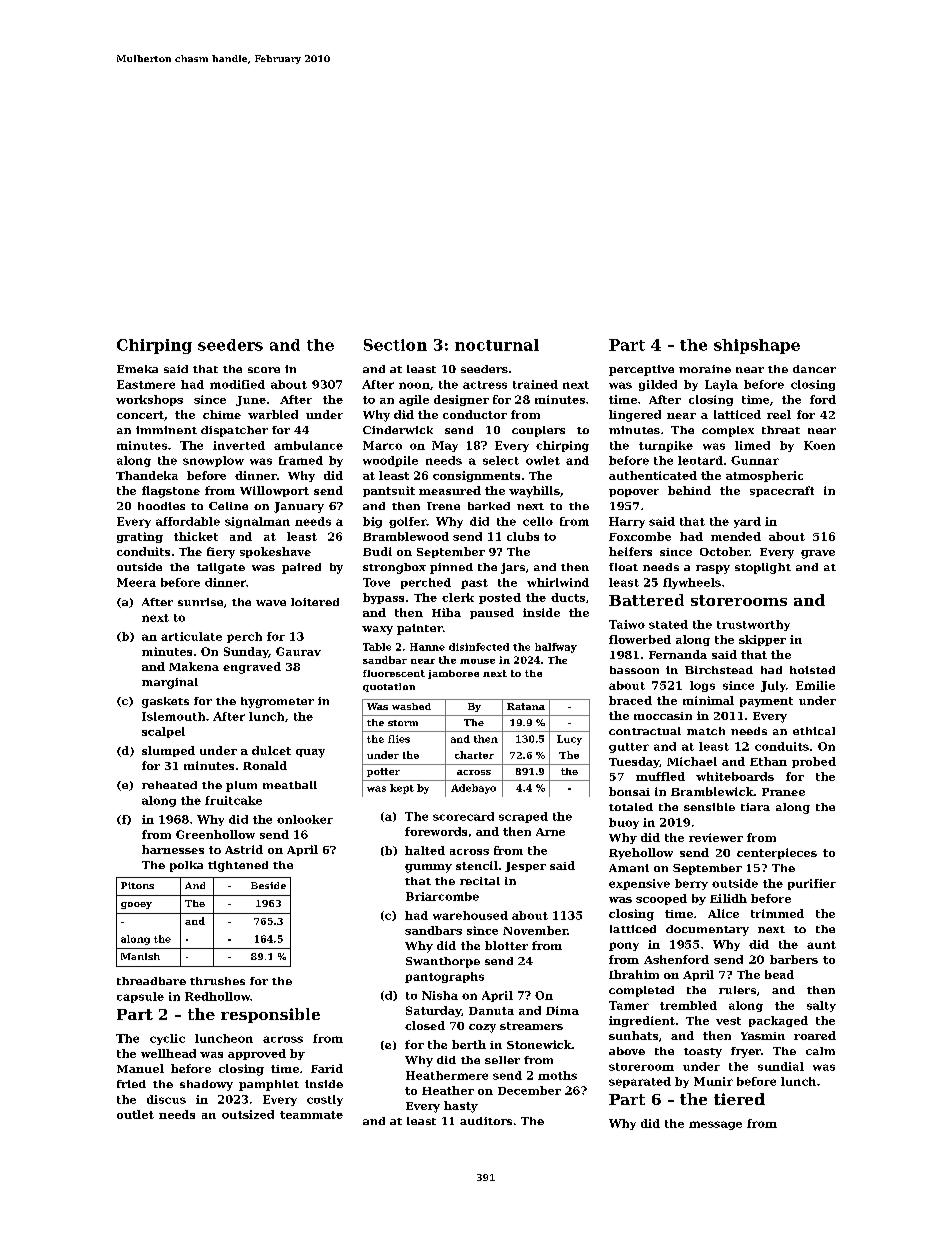 Image resolution: width=952 pixels, height=1233 pixels. Describe the element at coordinates (820, 1051) in the document. I see `calm` at that location.
